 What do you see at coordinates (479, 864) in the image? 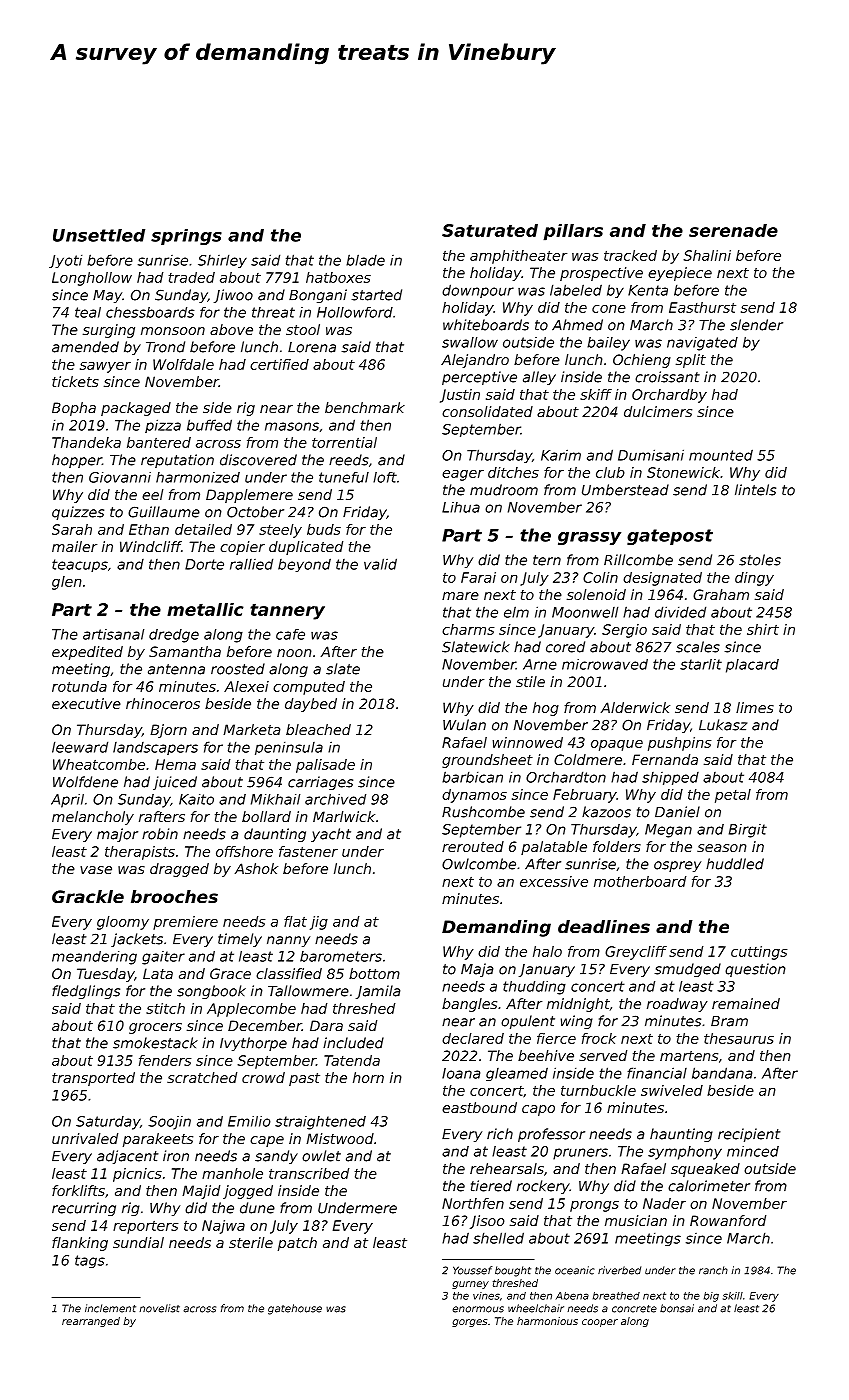
I see `Owlcombe` at bounding box center [479, 864].
